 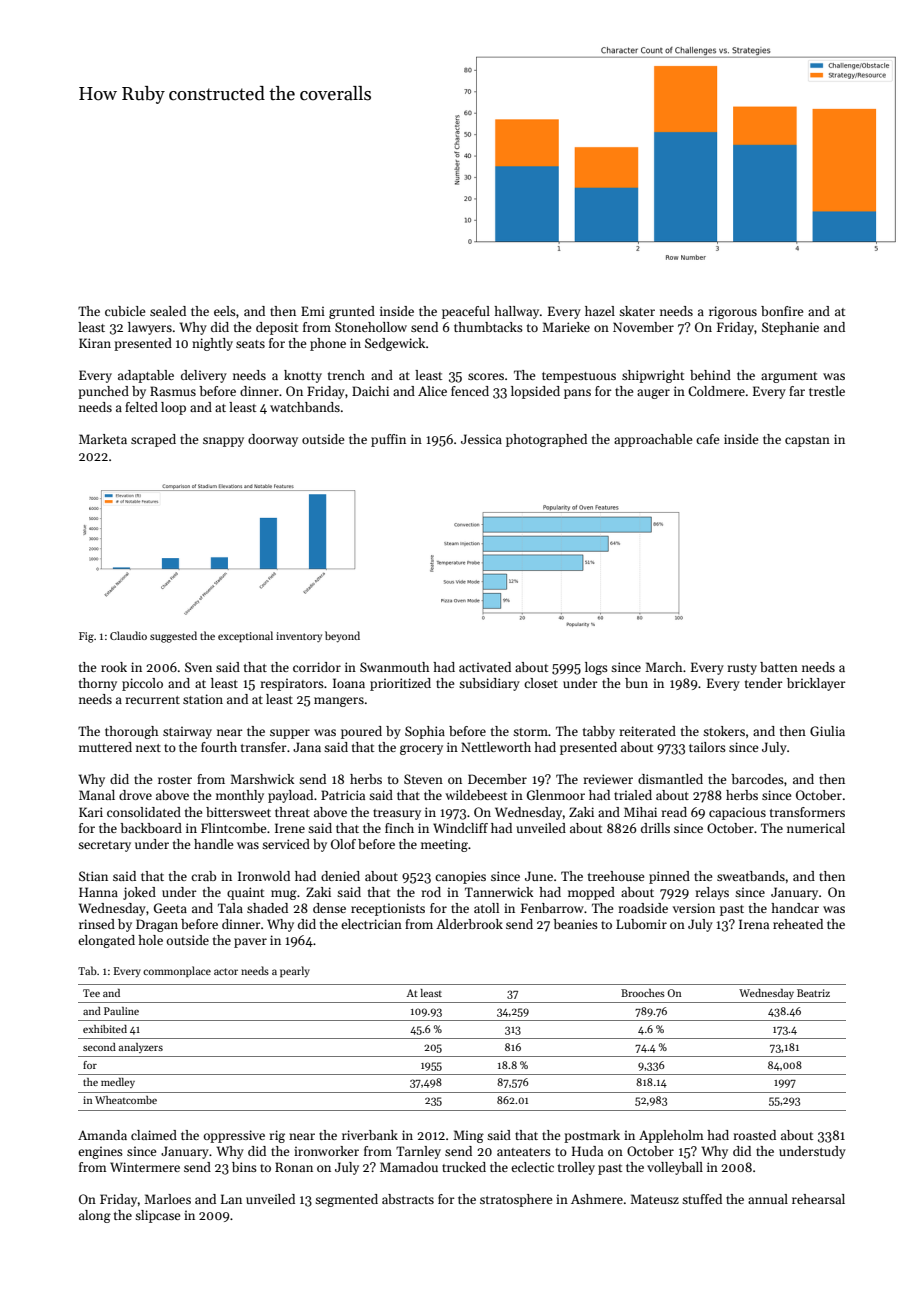 What do you see at coordinates (370, 1135) in the page?
I see `riverbank` at bounding box center [370, 1135].
